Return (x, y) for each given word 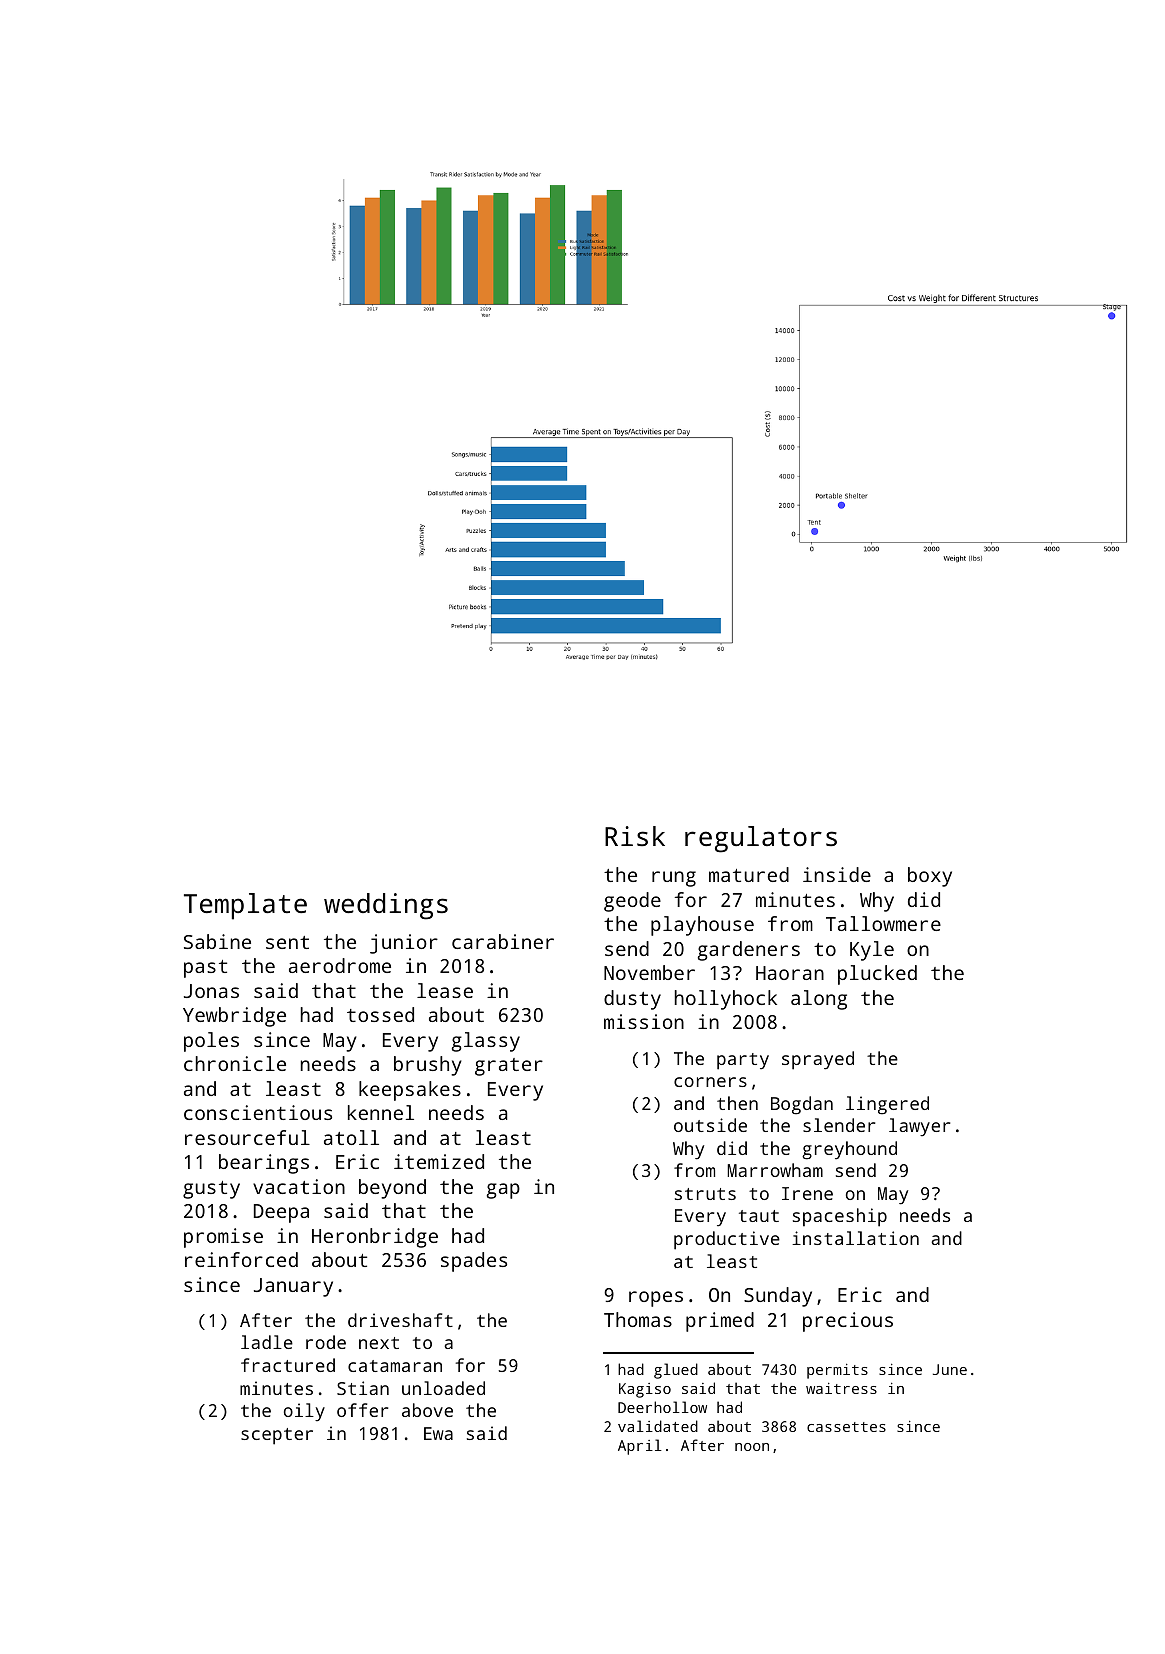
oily (304, 1412)
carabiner (503, 941)
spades (474, 1262)
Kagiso (645, 1390)
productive (727, 1240)
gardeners (749, 951)
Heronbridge (375, 1238)
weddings (386, 906)
